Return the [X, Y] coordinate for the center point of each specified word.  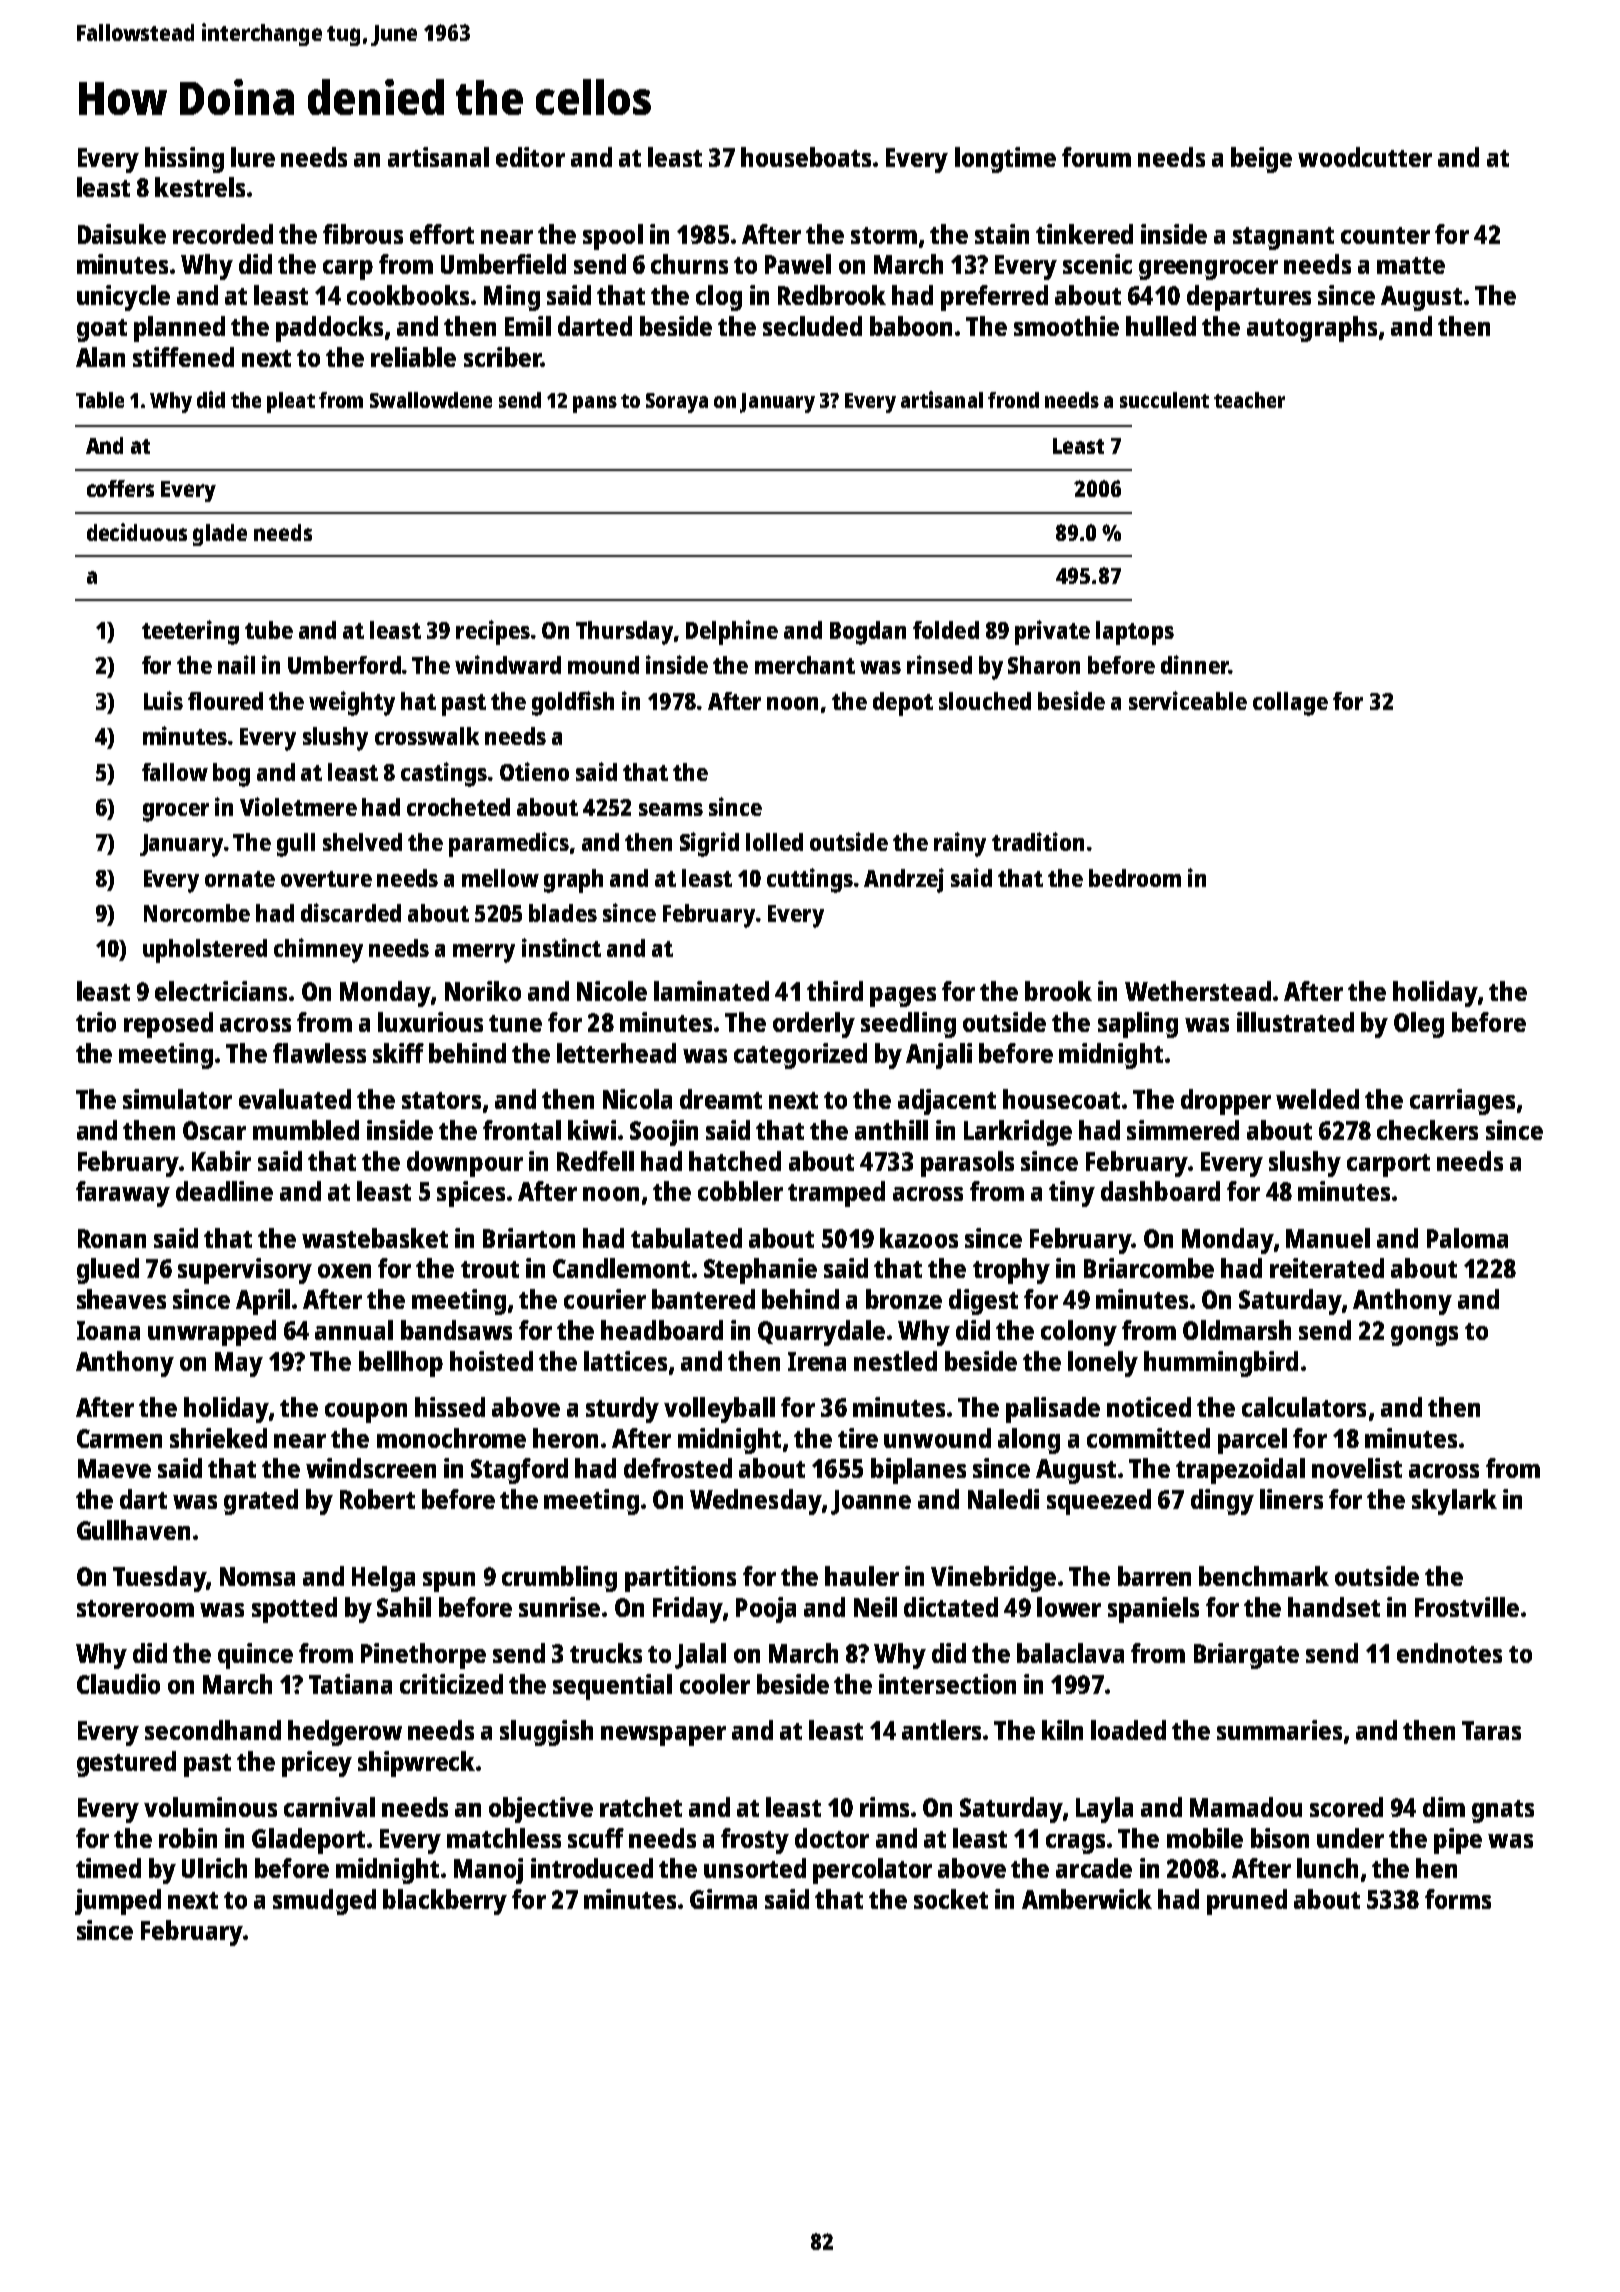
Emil [528, 326]
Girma [723, 1899]
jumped [118, 1902]
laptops [1135, 633]
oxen [344, 1271]
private [1052, 632]
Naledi [1003, 1499]
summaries [1279, 1730]
